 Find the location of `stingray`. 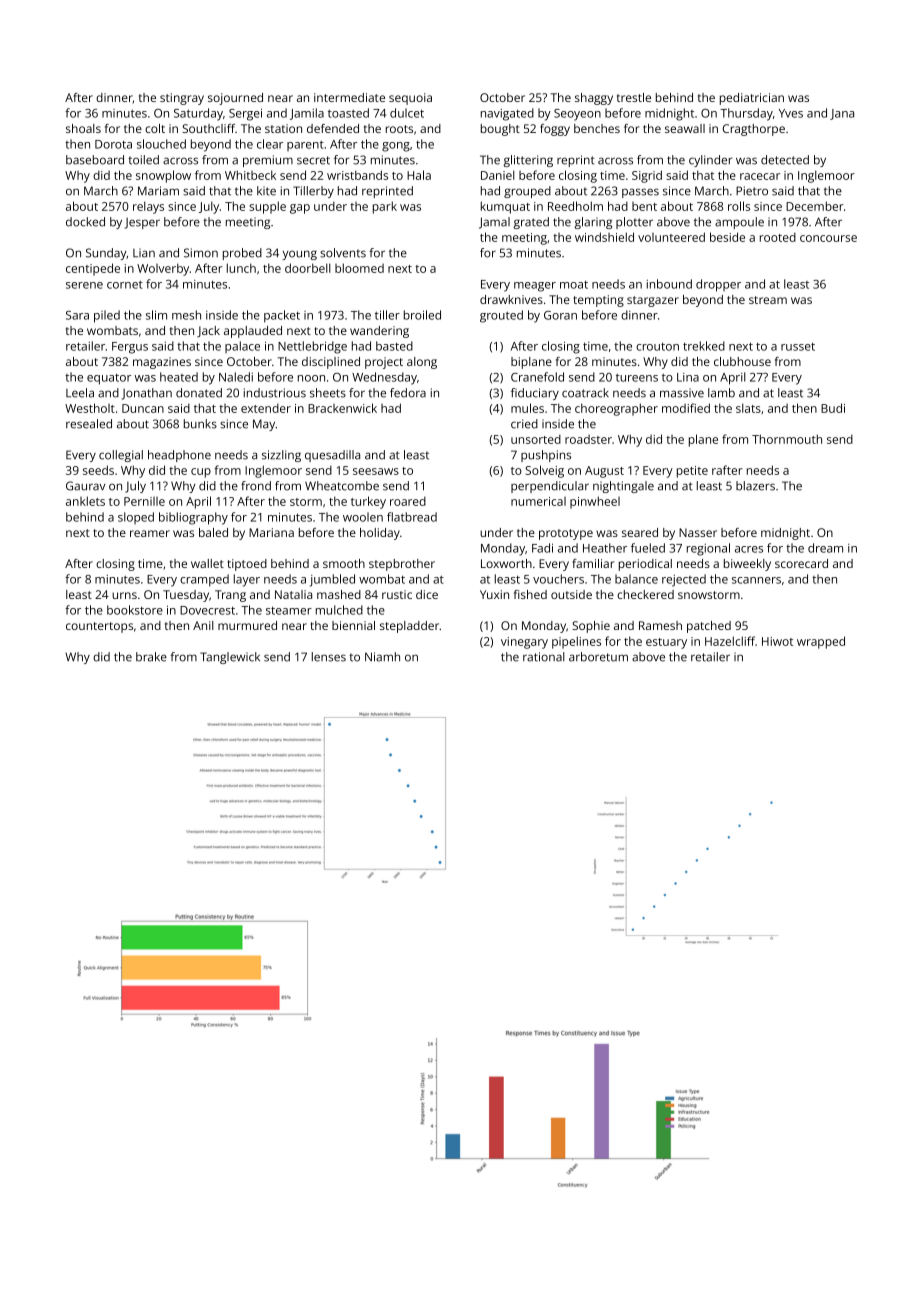

stingray is located at coordinates (182, 99).
